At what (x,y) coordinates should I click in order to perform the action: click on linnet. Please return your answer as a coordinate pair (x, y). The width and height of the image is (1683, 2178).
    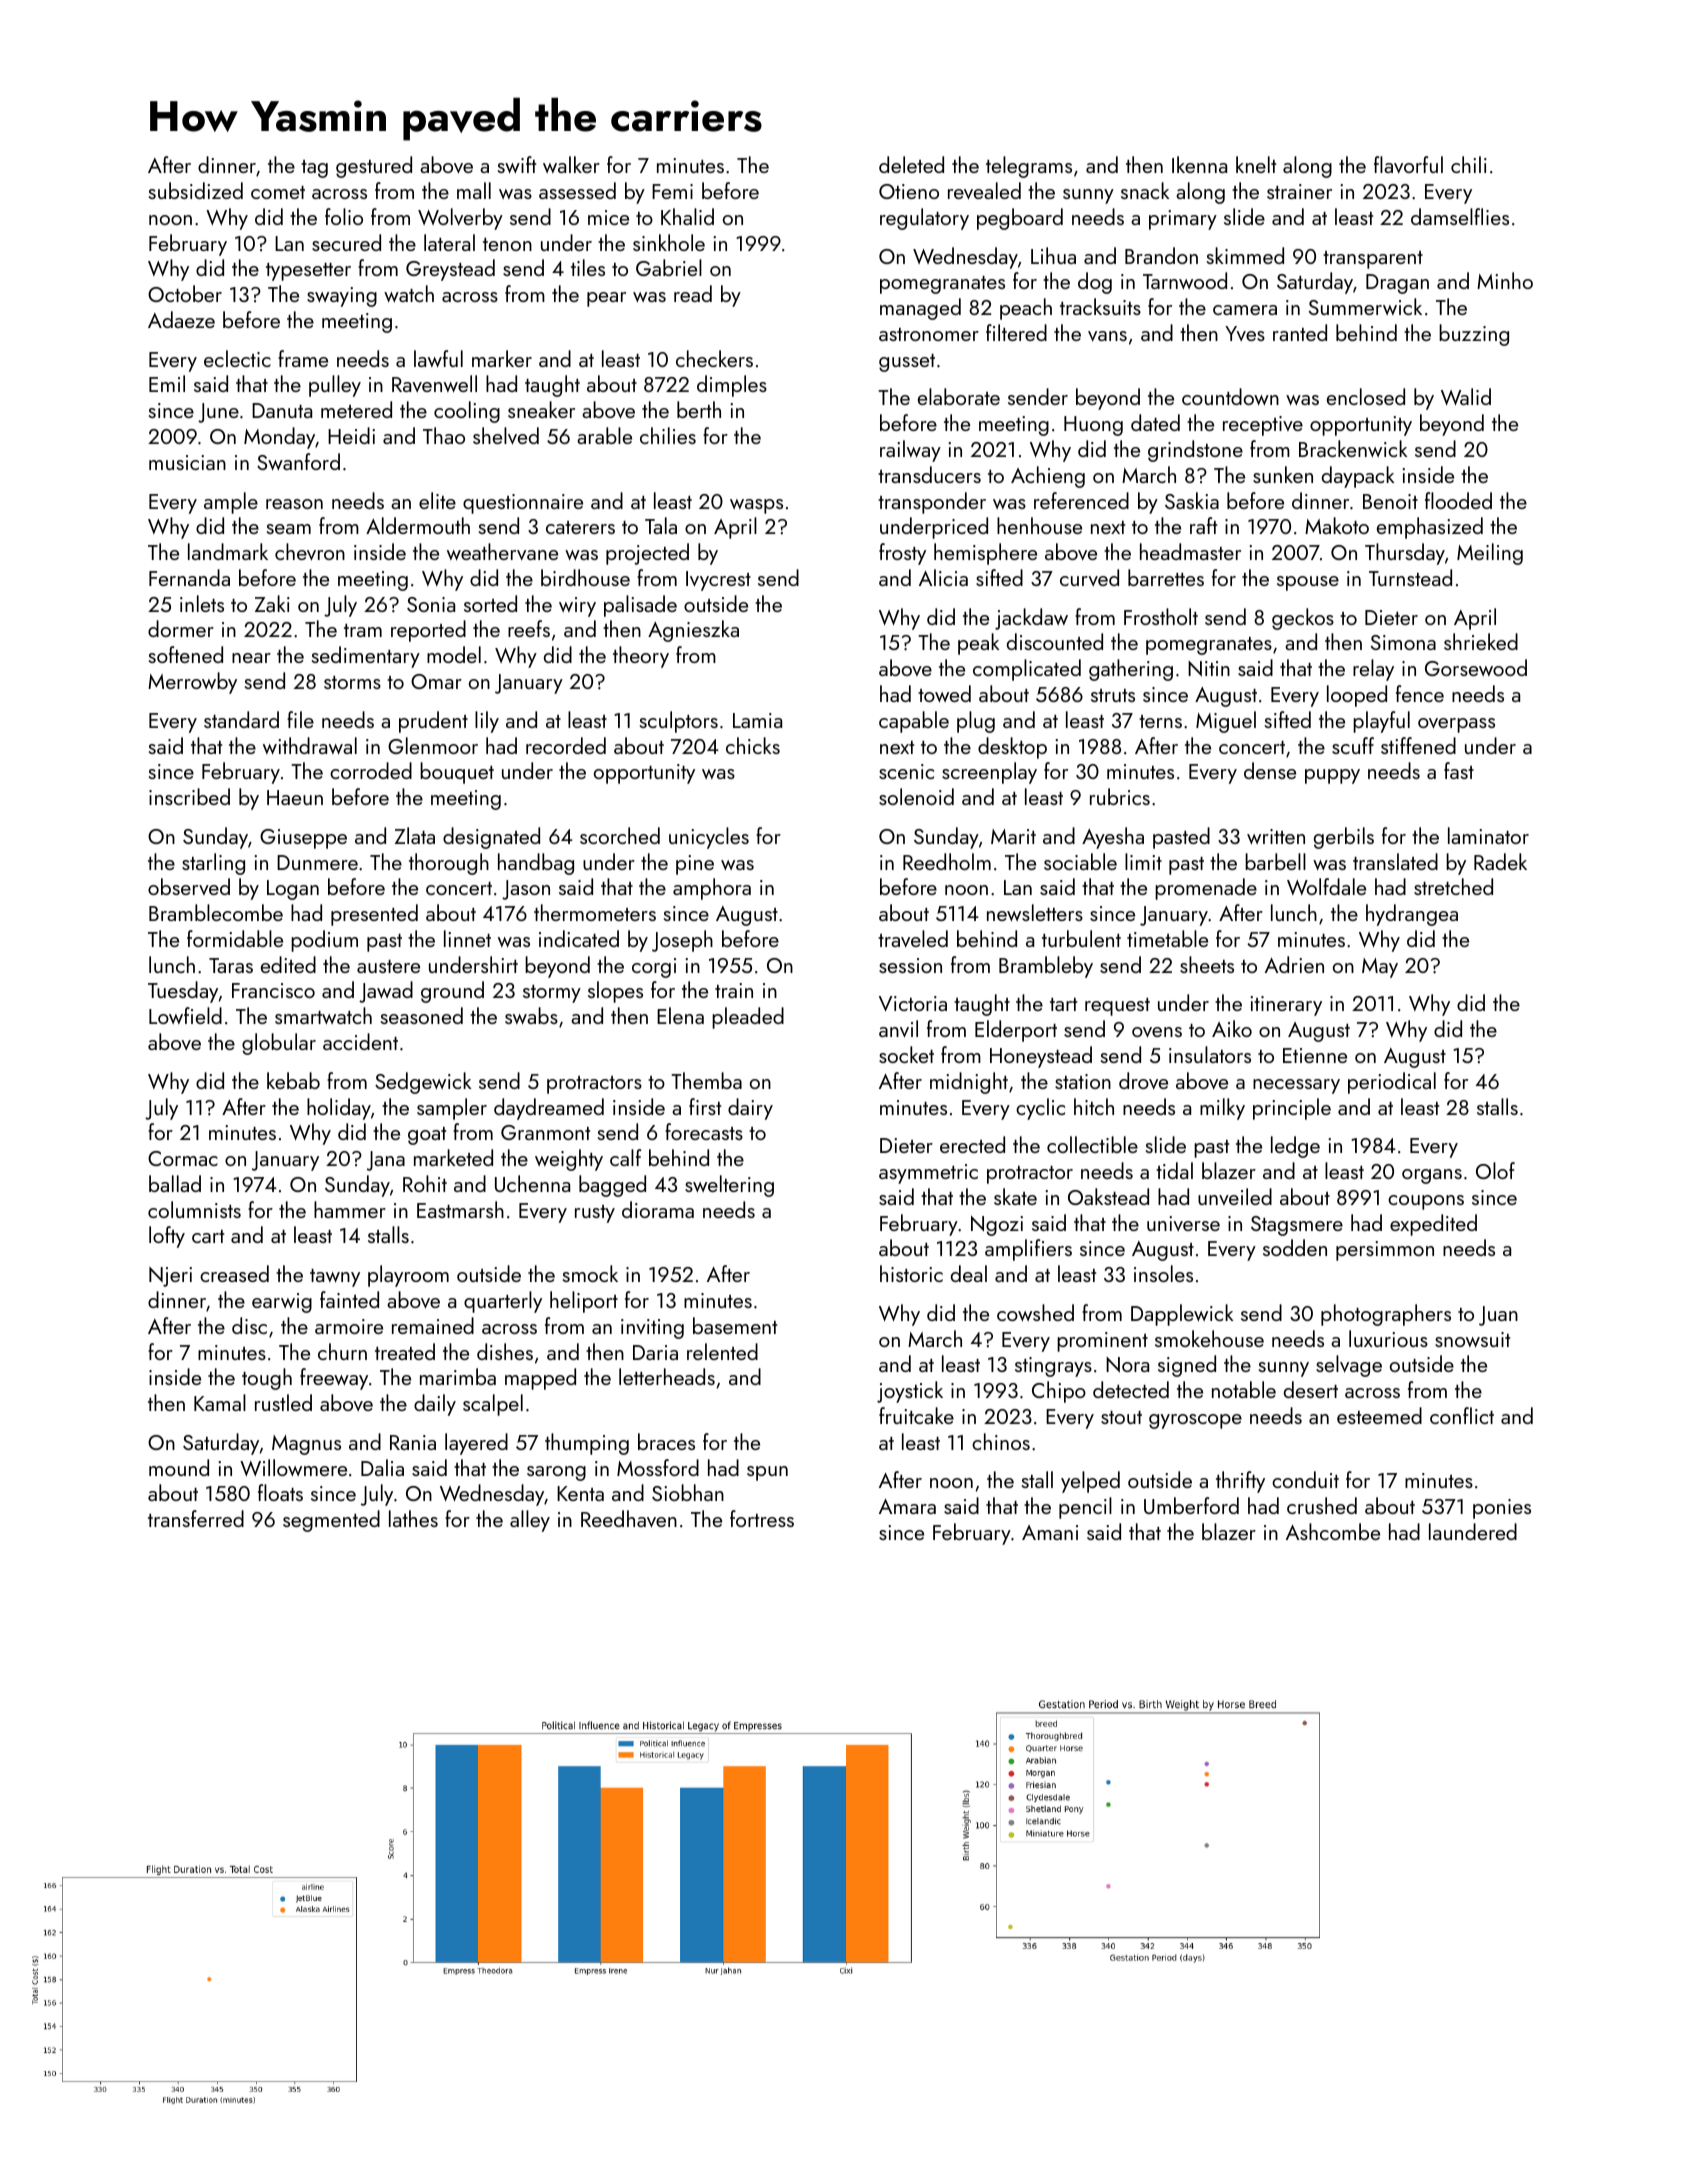
    Looking at the image, I should click on (467, 938).
